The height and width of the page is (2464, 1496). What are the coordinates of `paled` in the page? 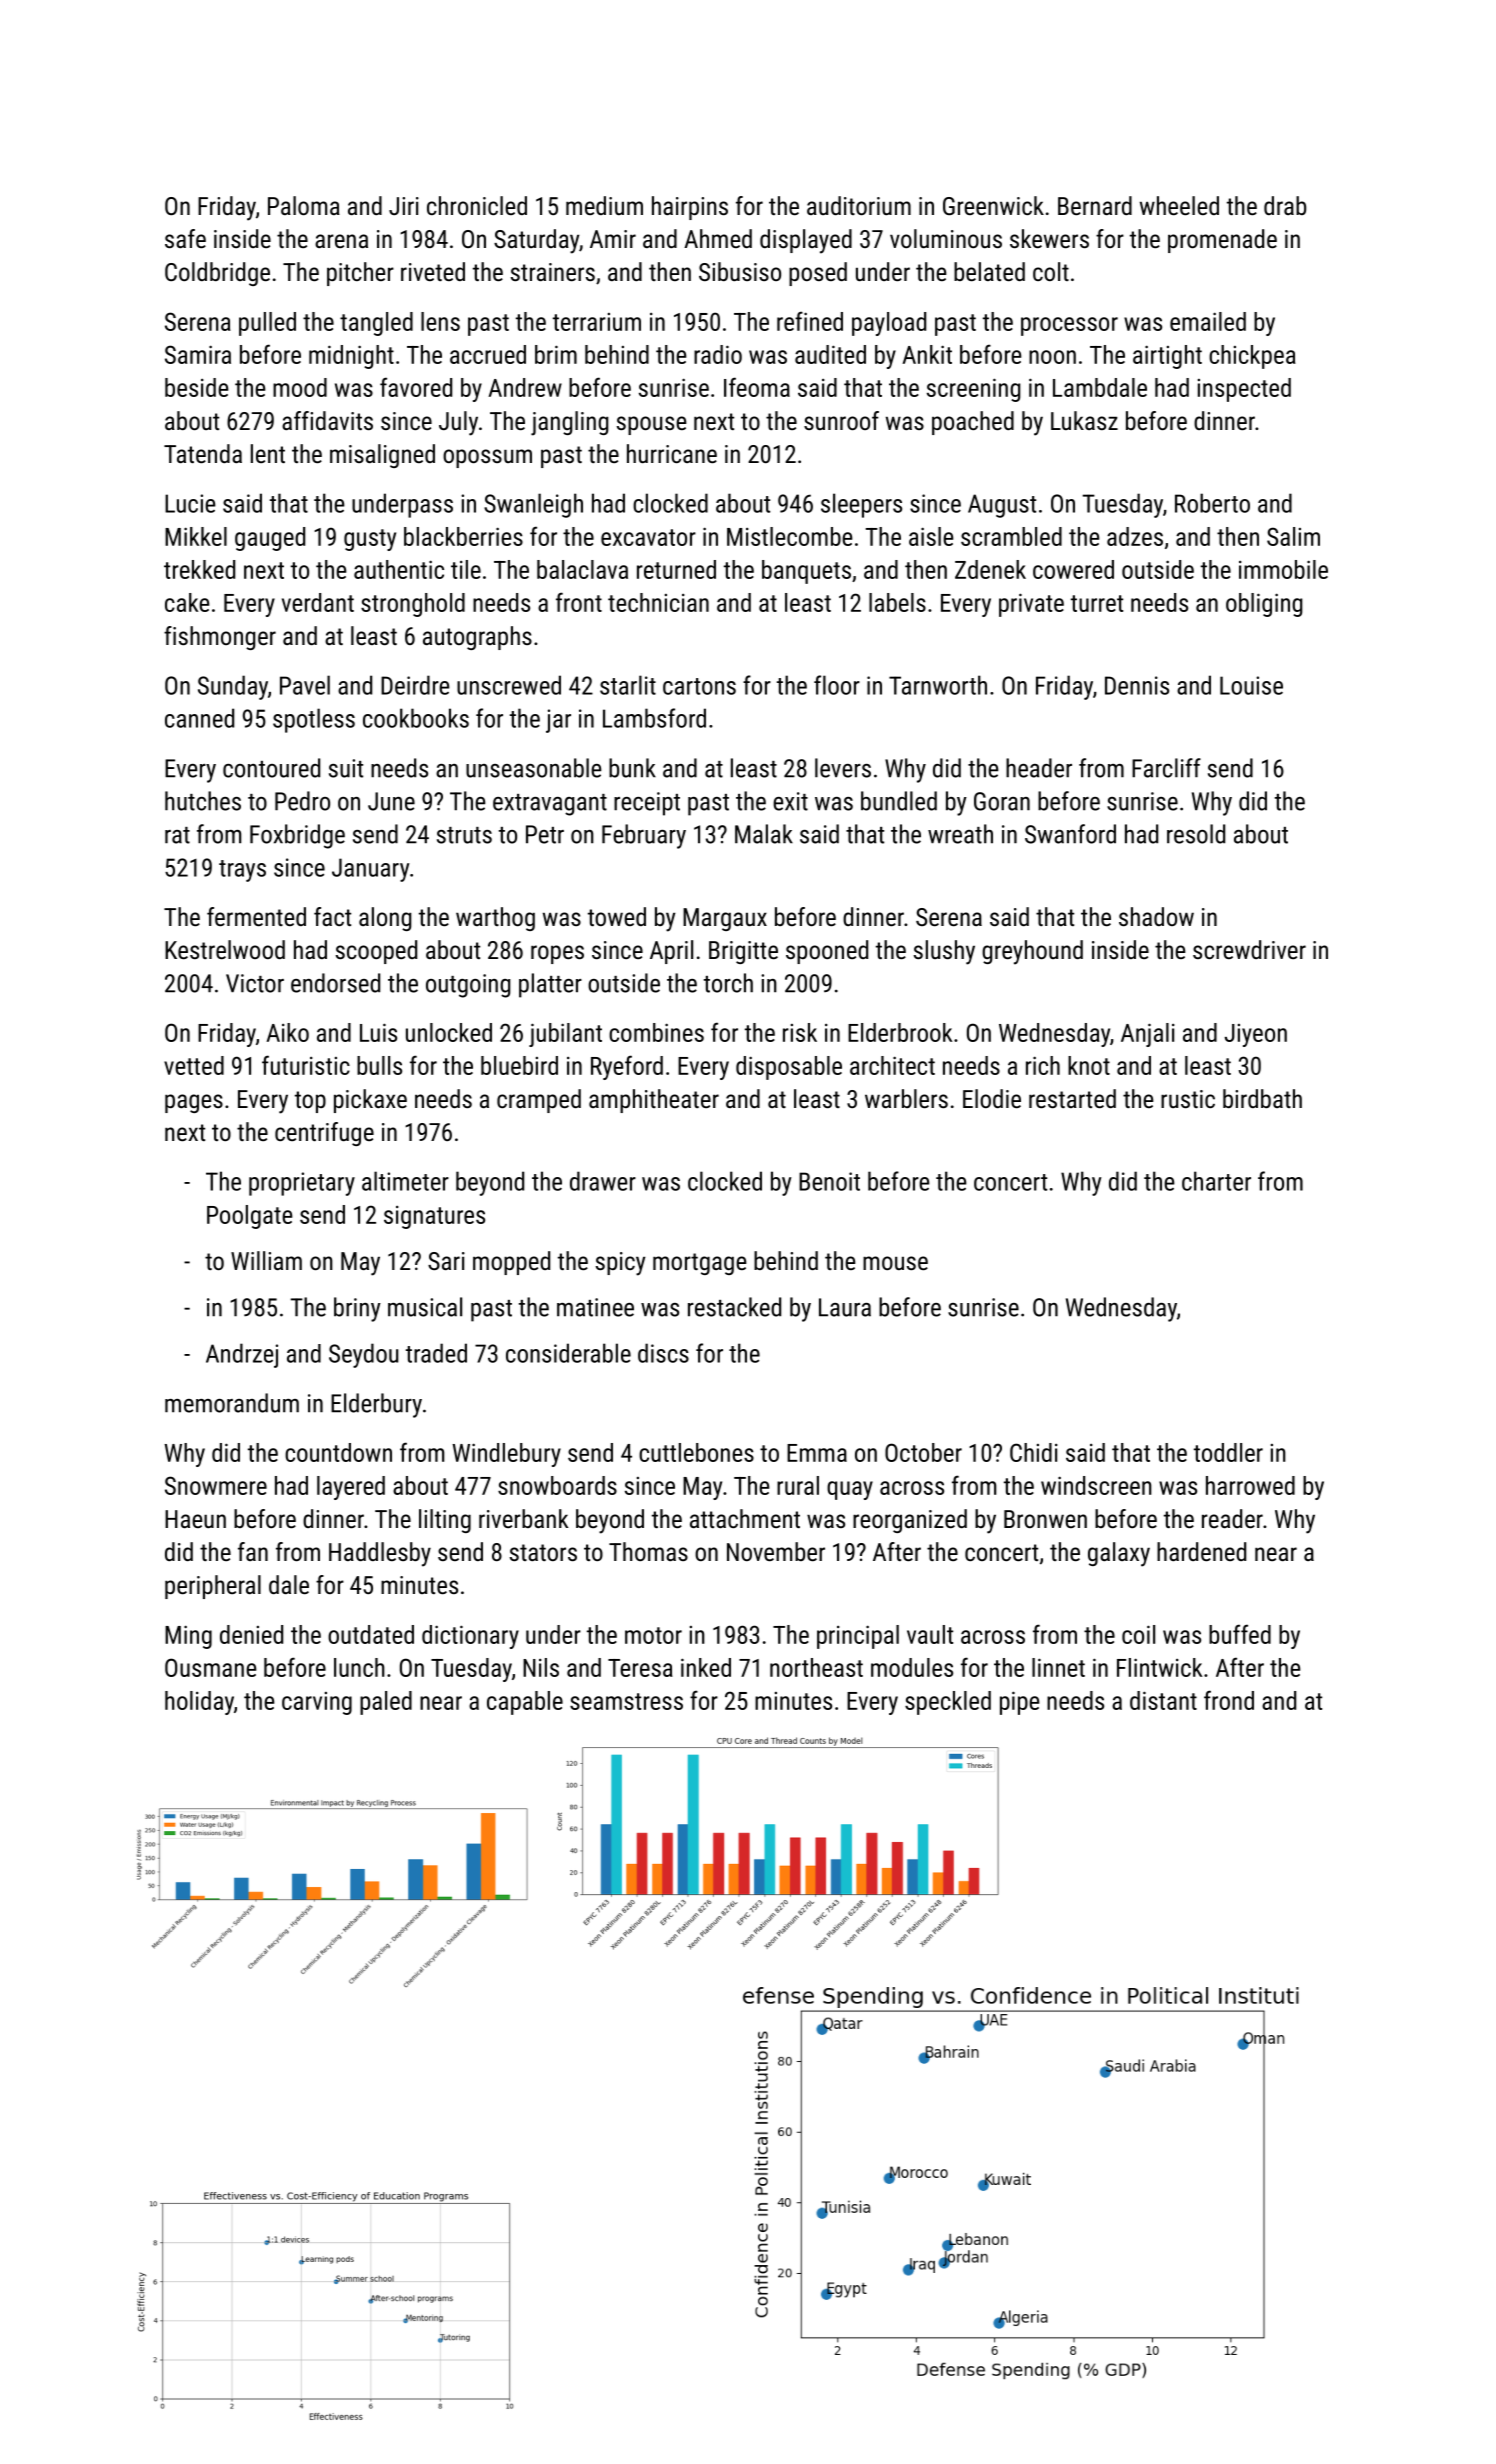 It's located at (386, 1703).
